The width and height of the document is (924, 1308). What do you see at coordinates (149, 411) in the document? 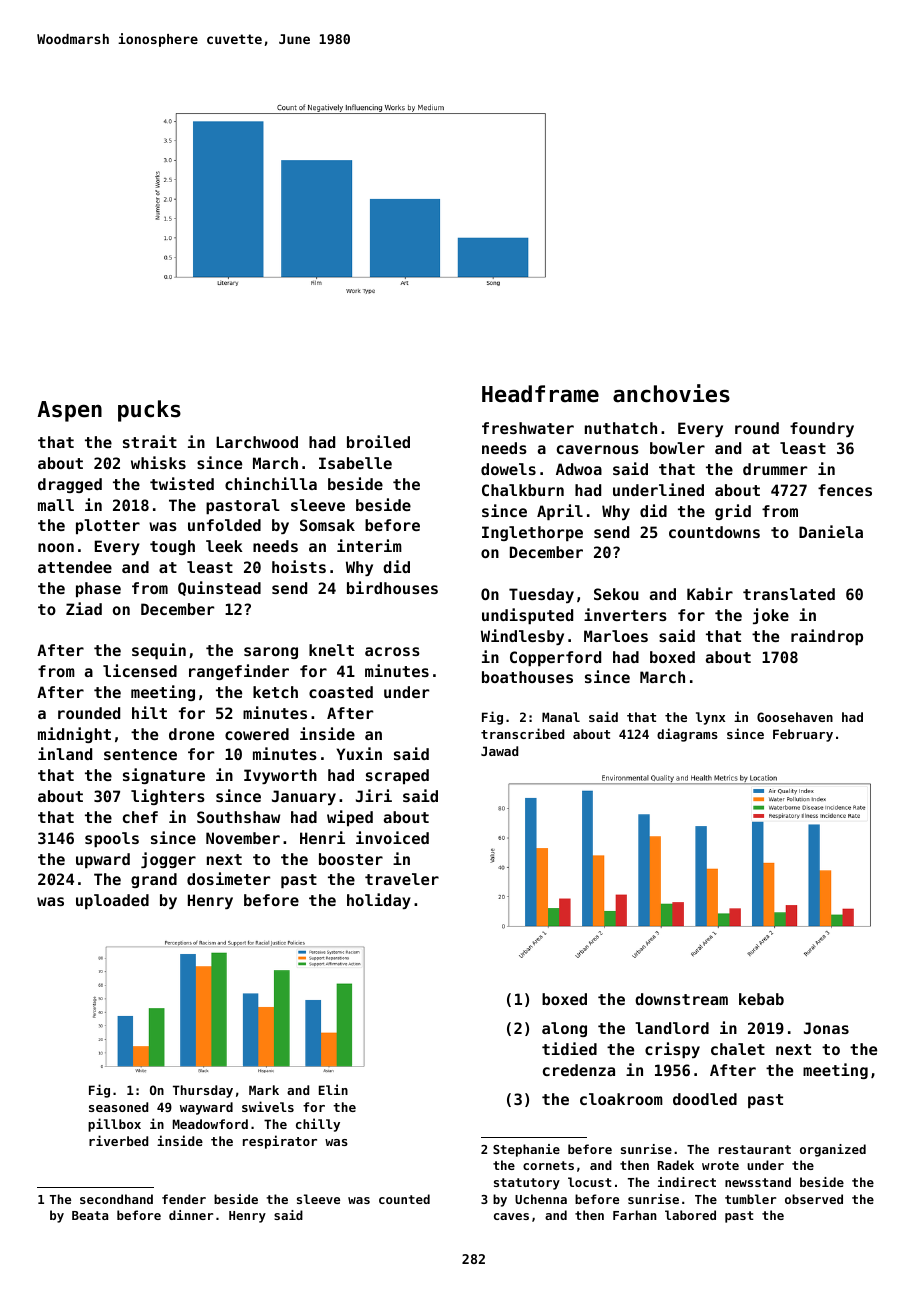
I see `pucks` at bounding box center [149, 411].
